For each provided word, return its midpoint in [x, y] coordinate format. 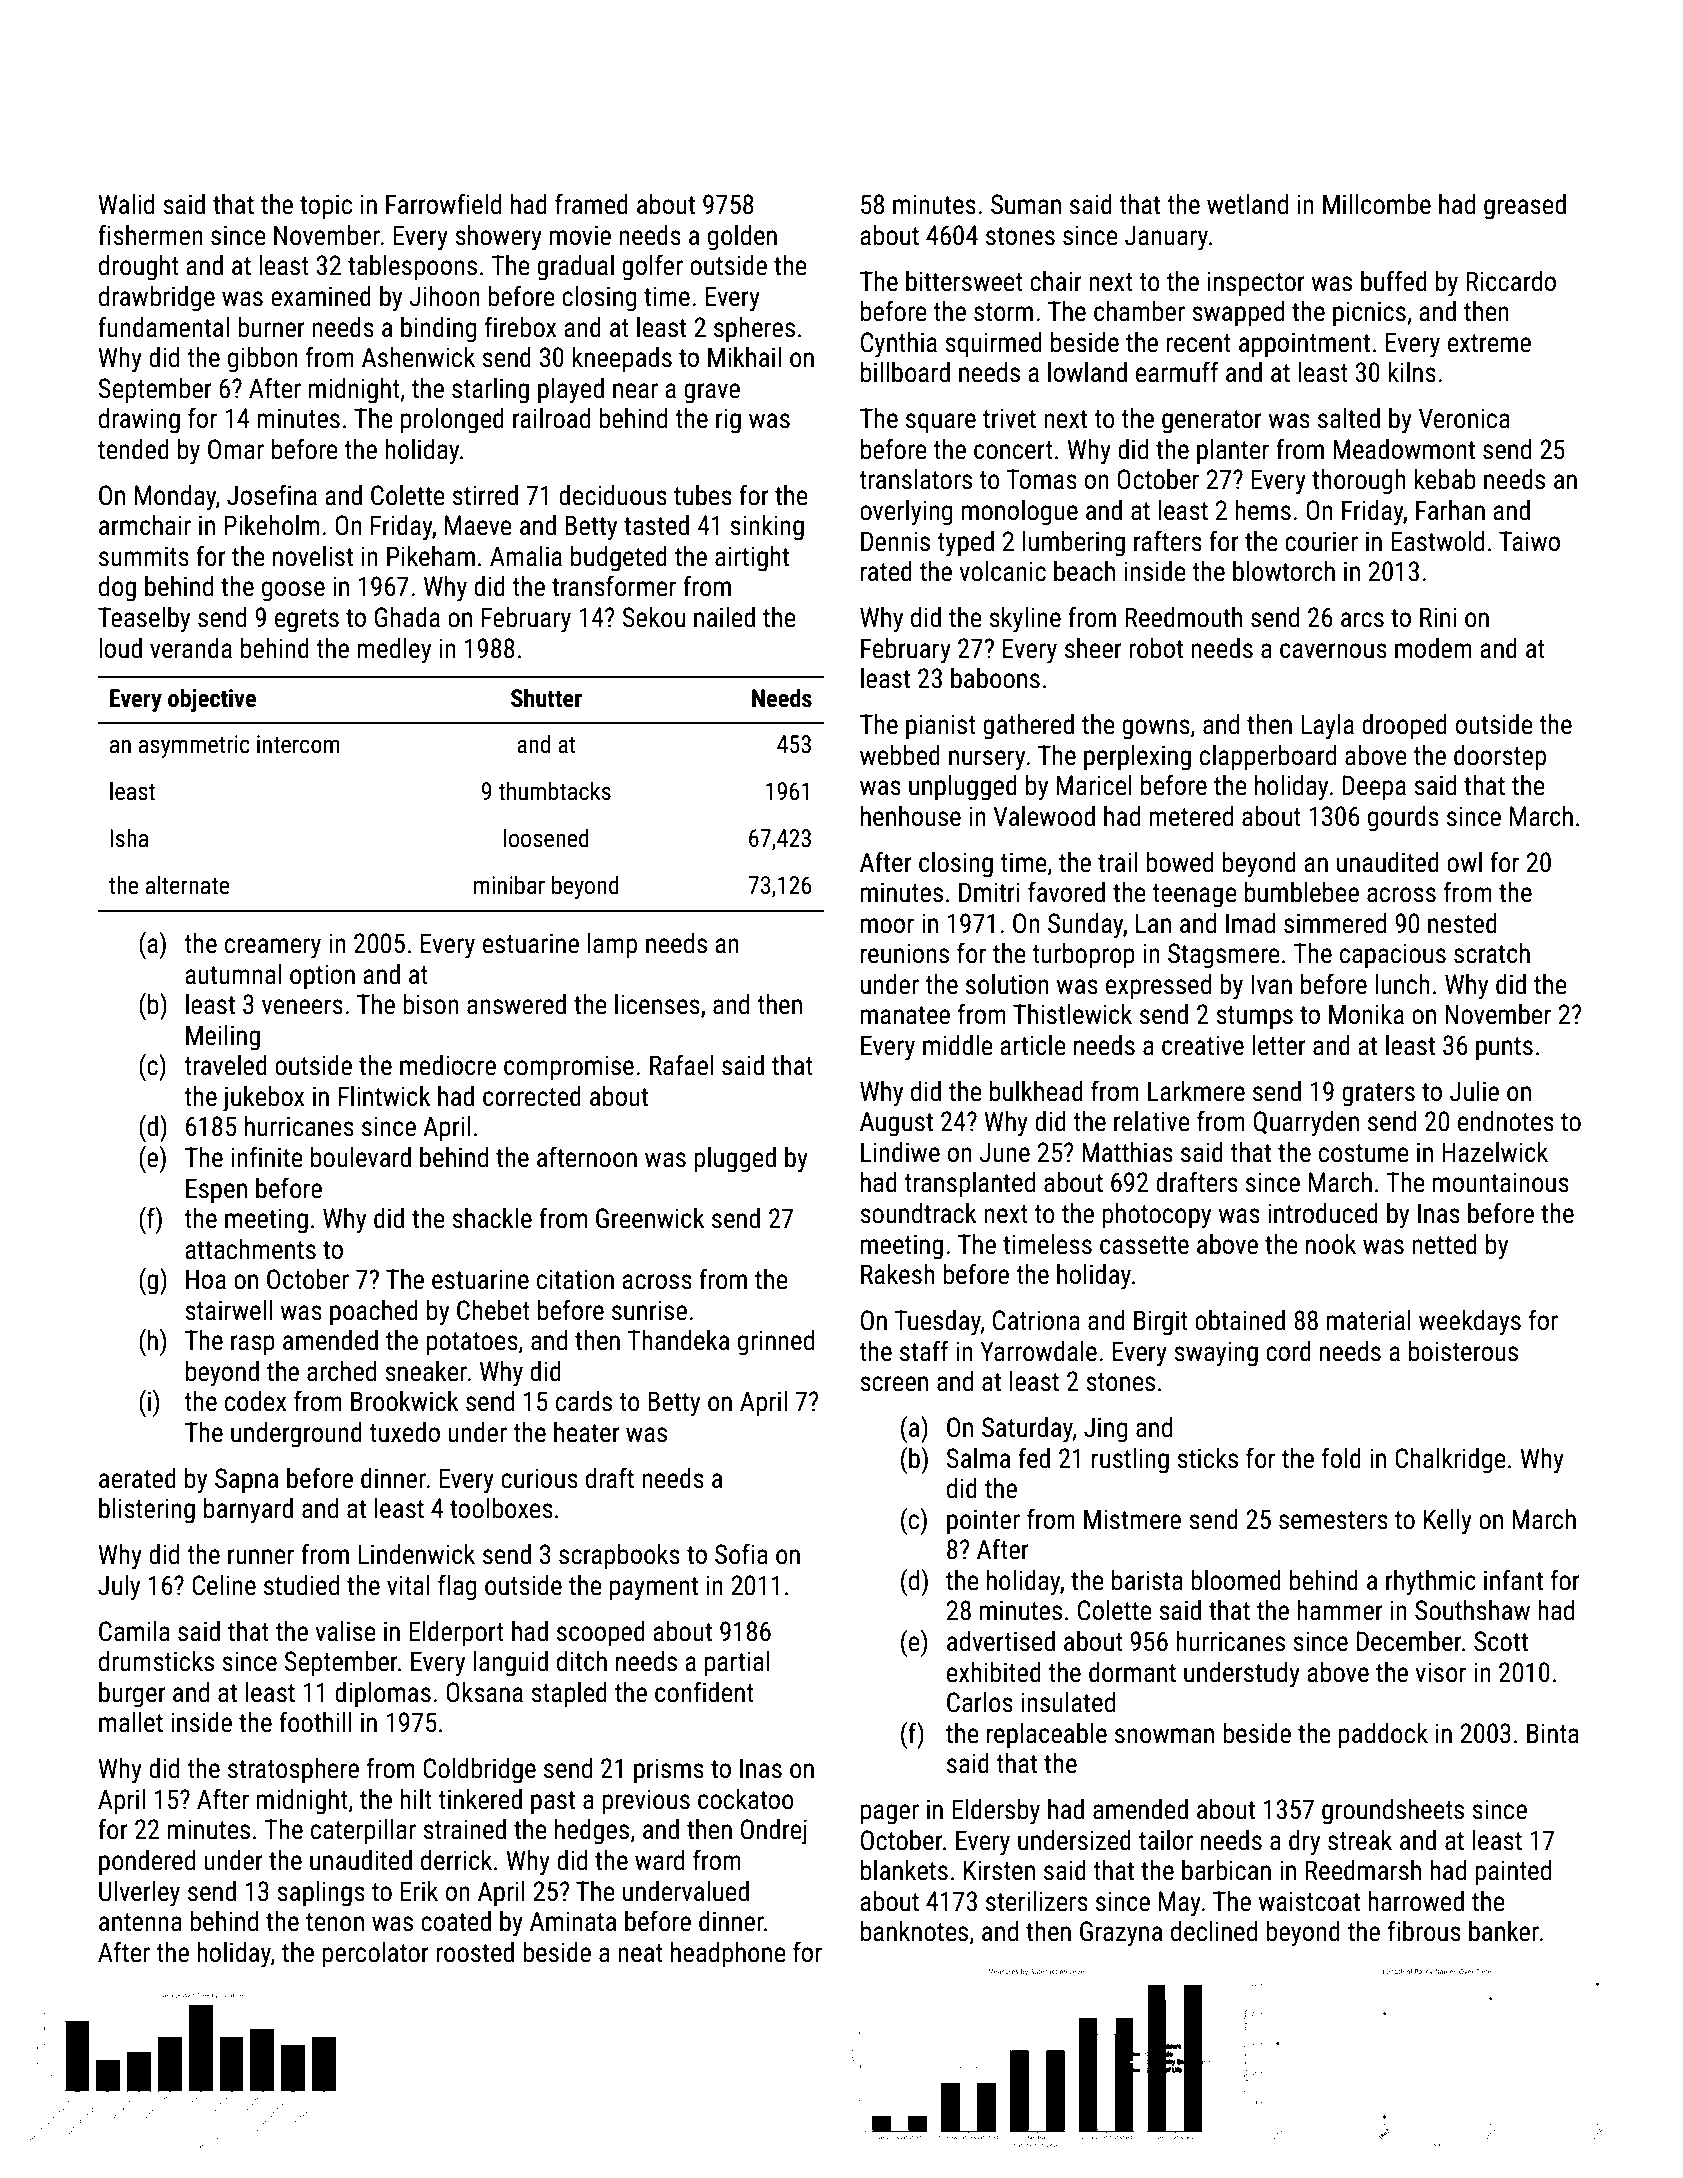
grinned [776, 1343]
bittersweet [964, 281]
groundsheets [1393, 1812]
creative [1203, 1045]
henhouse [911, 816]
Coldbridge [479, 1771]
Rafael [681, 1065]
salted [1349, 418]
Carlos [980, 1702]
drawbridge [157, 299]
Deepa [1374, 788]
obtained [1240, 1320]
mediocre [448, 1065]
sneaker [426, 1371]
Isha [129, 838]
